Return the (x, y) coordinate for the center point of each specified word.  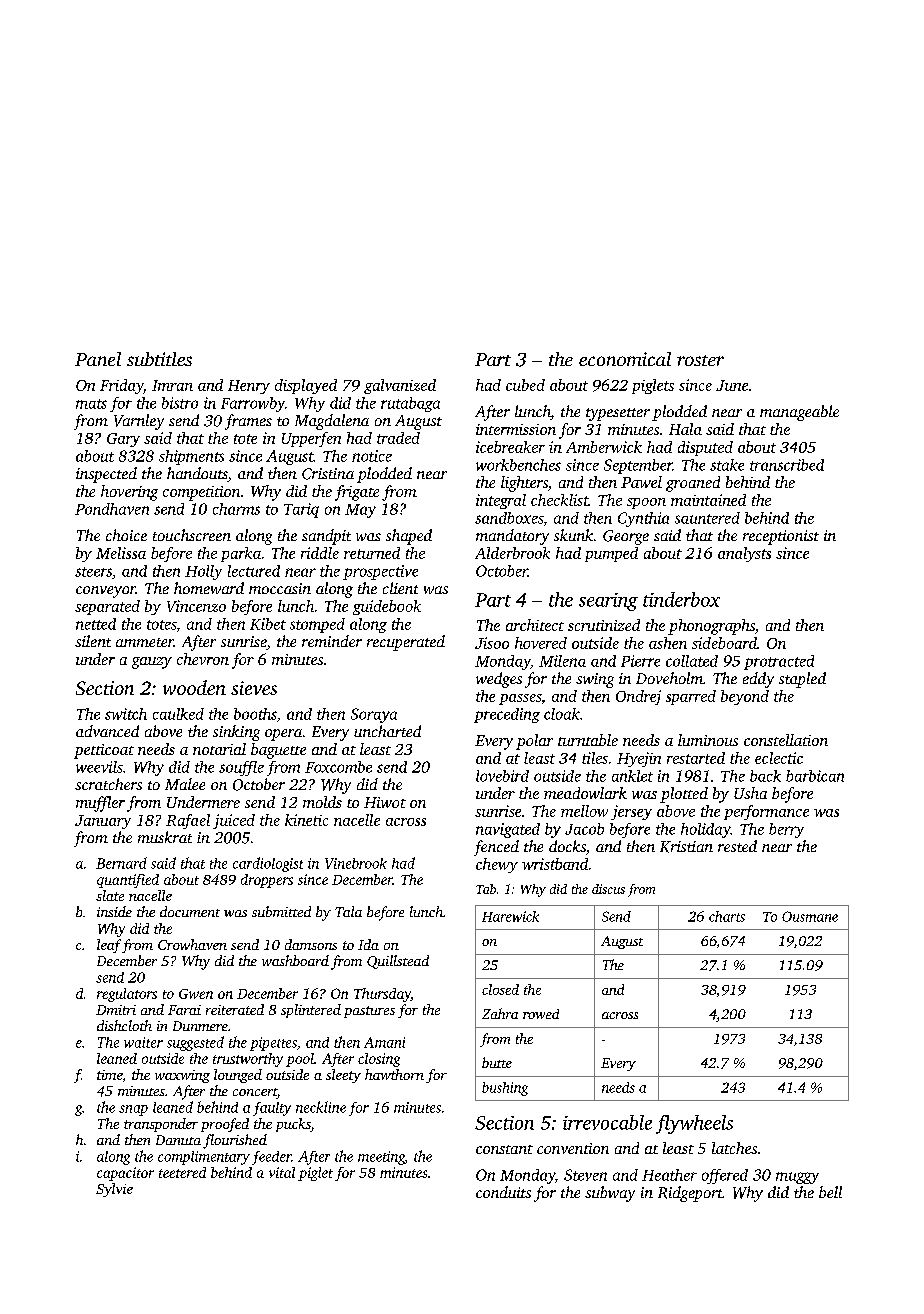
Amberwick (604, 447)
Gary (123, 440)
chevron (203, 659)
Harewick (510, 916)
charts (727, 916)
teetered (182, 1172)
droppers (267, 881)
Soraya (374, 715)
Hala (685, 429)
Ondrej (638, 697)
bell (830, 1192)
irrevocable (607, 1122)
